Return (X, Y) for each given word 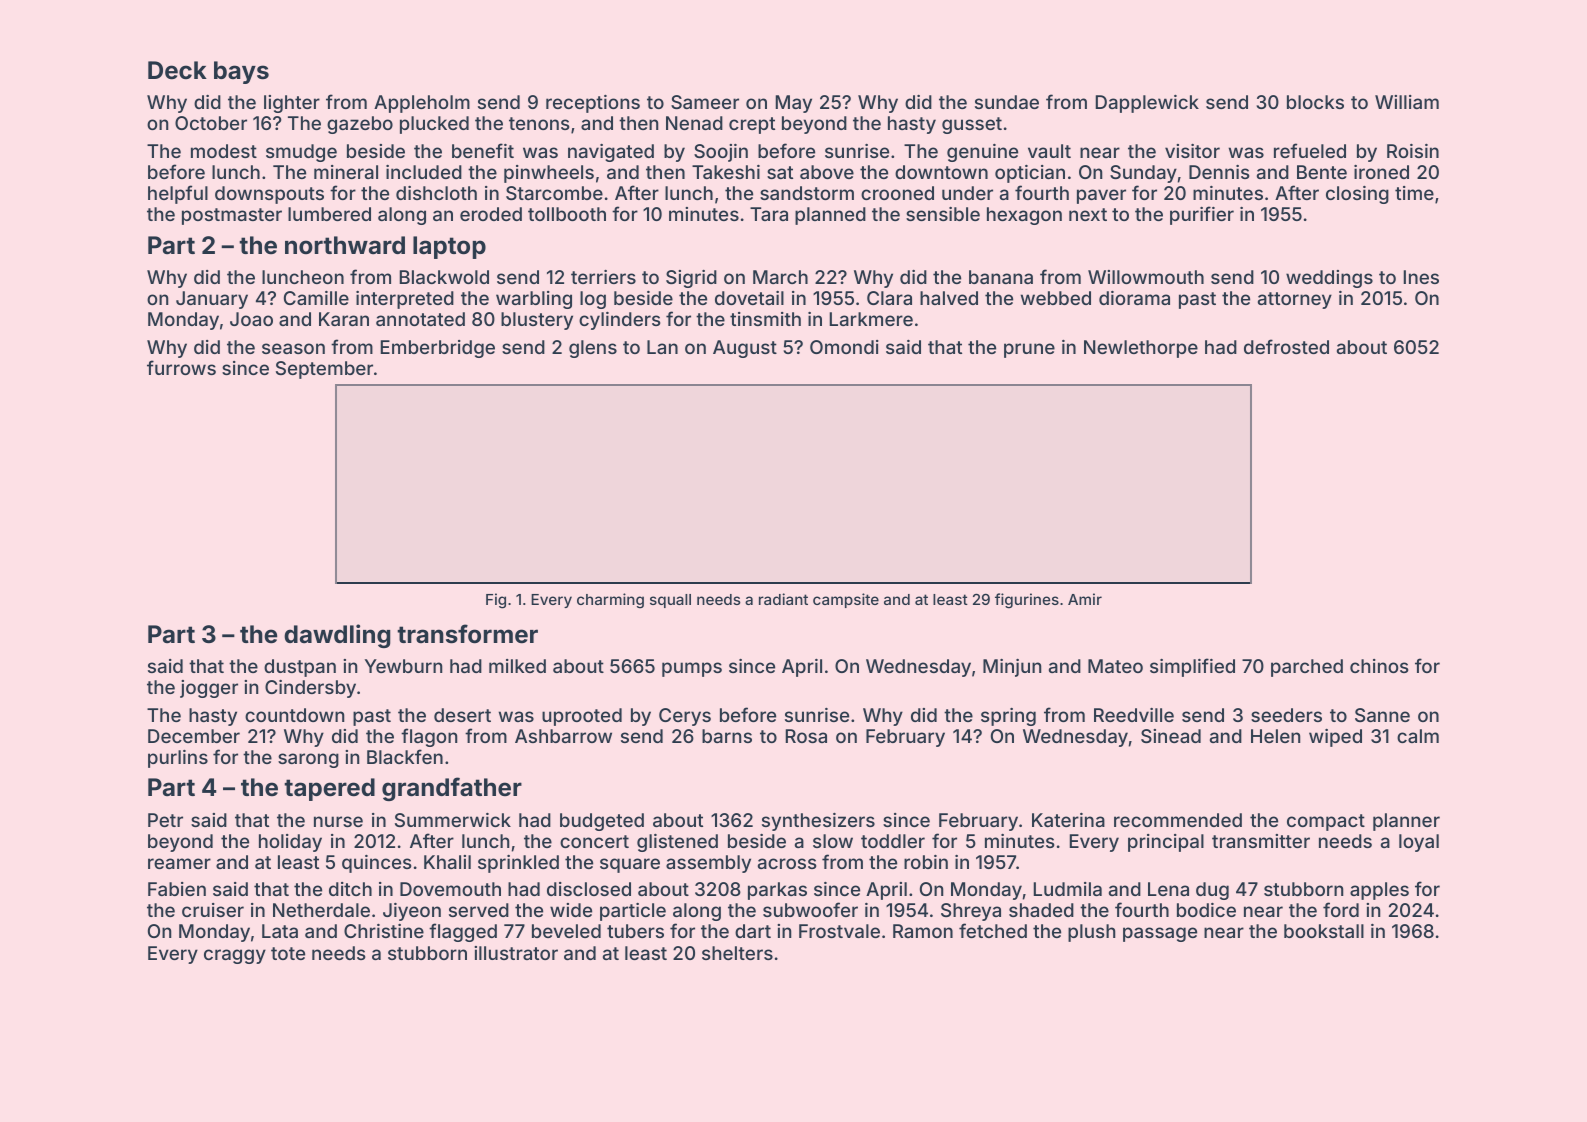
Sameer (705, 102)
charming (610, 601)
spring (1008, 717)
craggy (235, 956)
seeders (1286, 715)
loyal (1419, 843)
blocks (1315, 102)
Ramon (923, 931)
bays (241, 72)
